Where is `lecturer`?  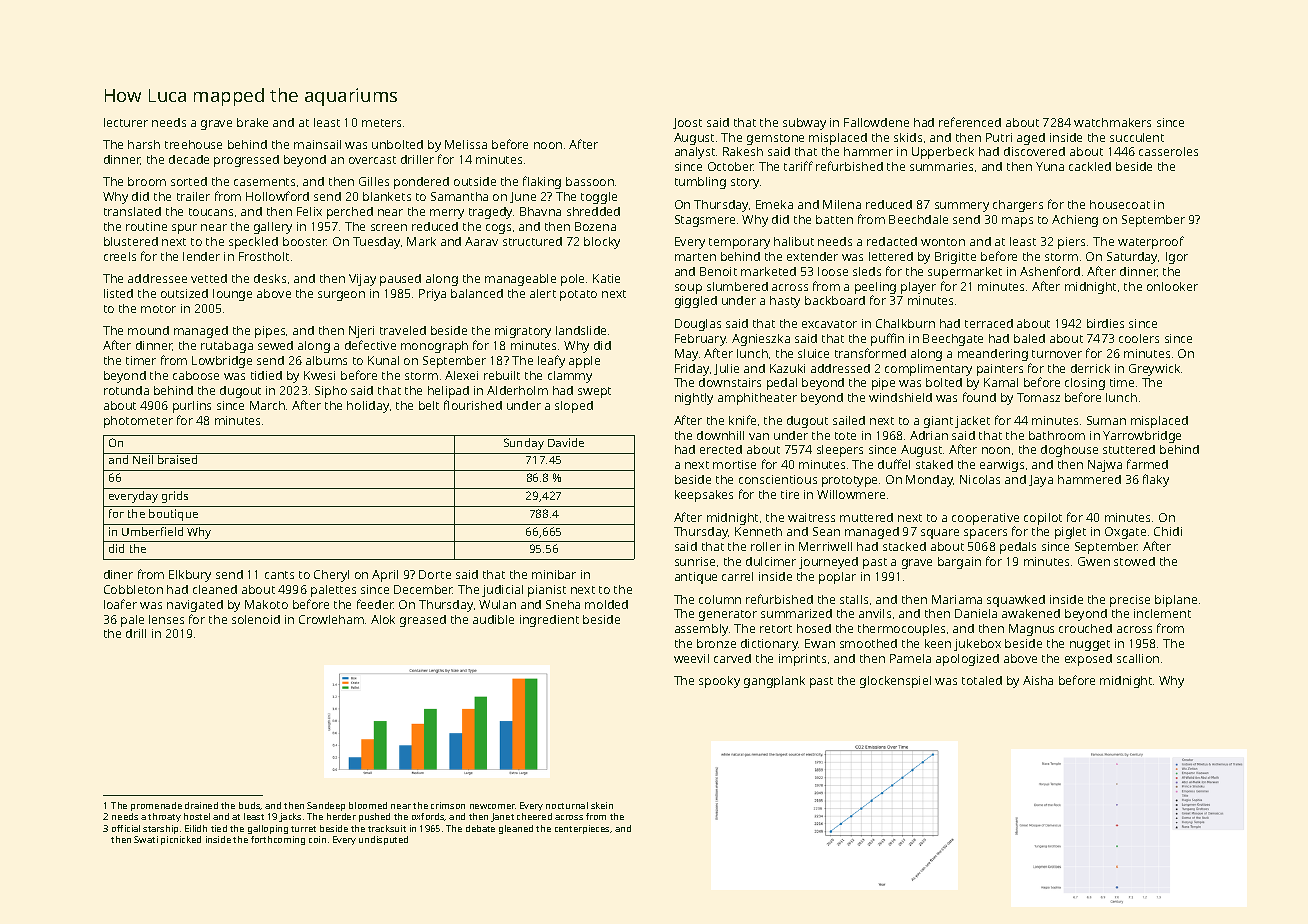 lecturer is located at coordinates (126, 122).
